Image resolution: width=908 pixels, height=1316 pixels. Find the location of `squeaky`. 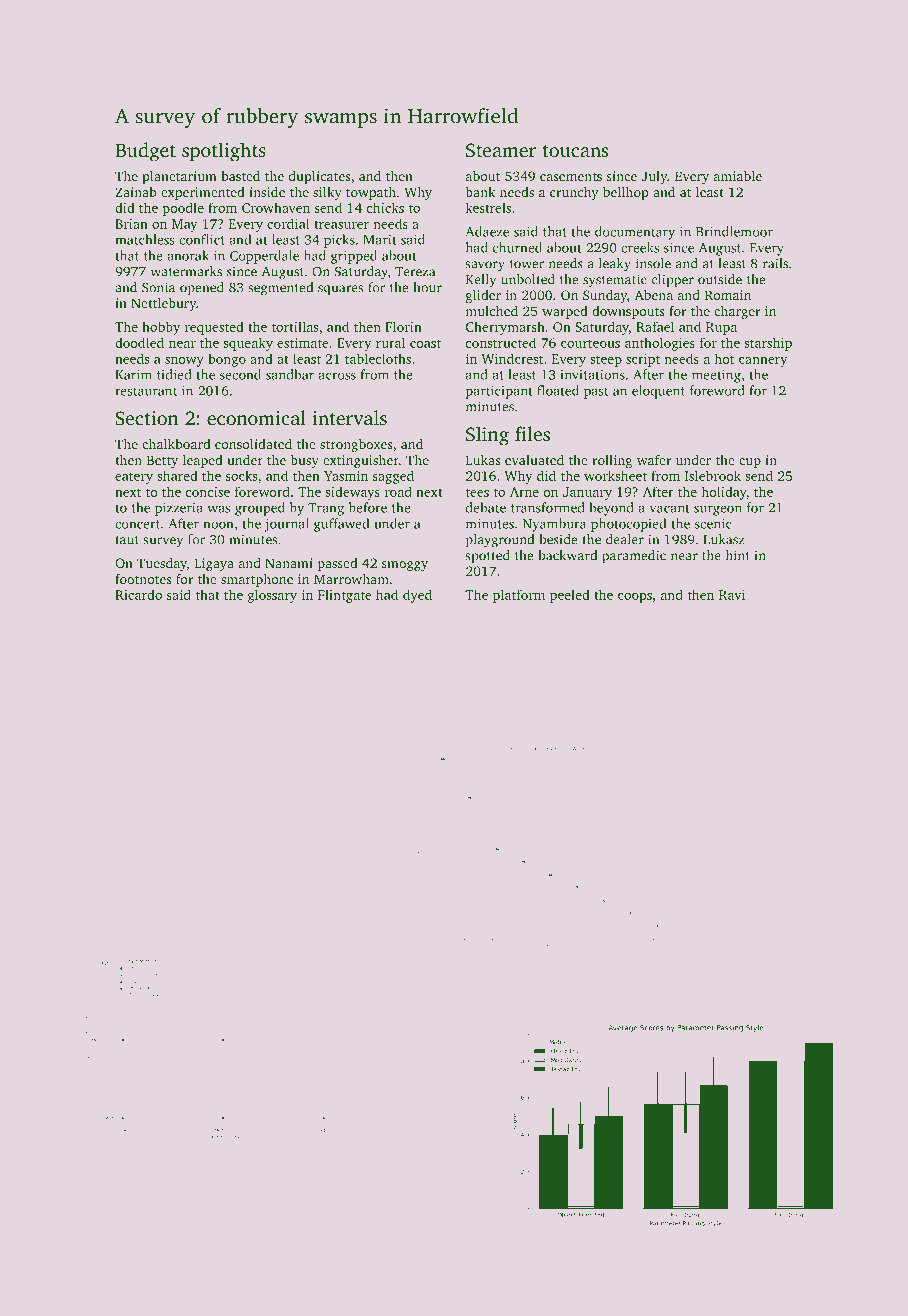

squeaky is located at coordinates (248, 344).
